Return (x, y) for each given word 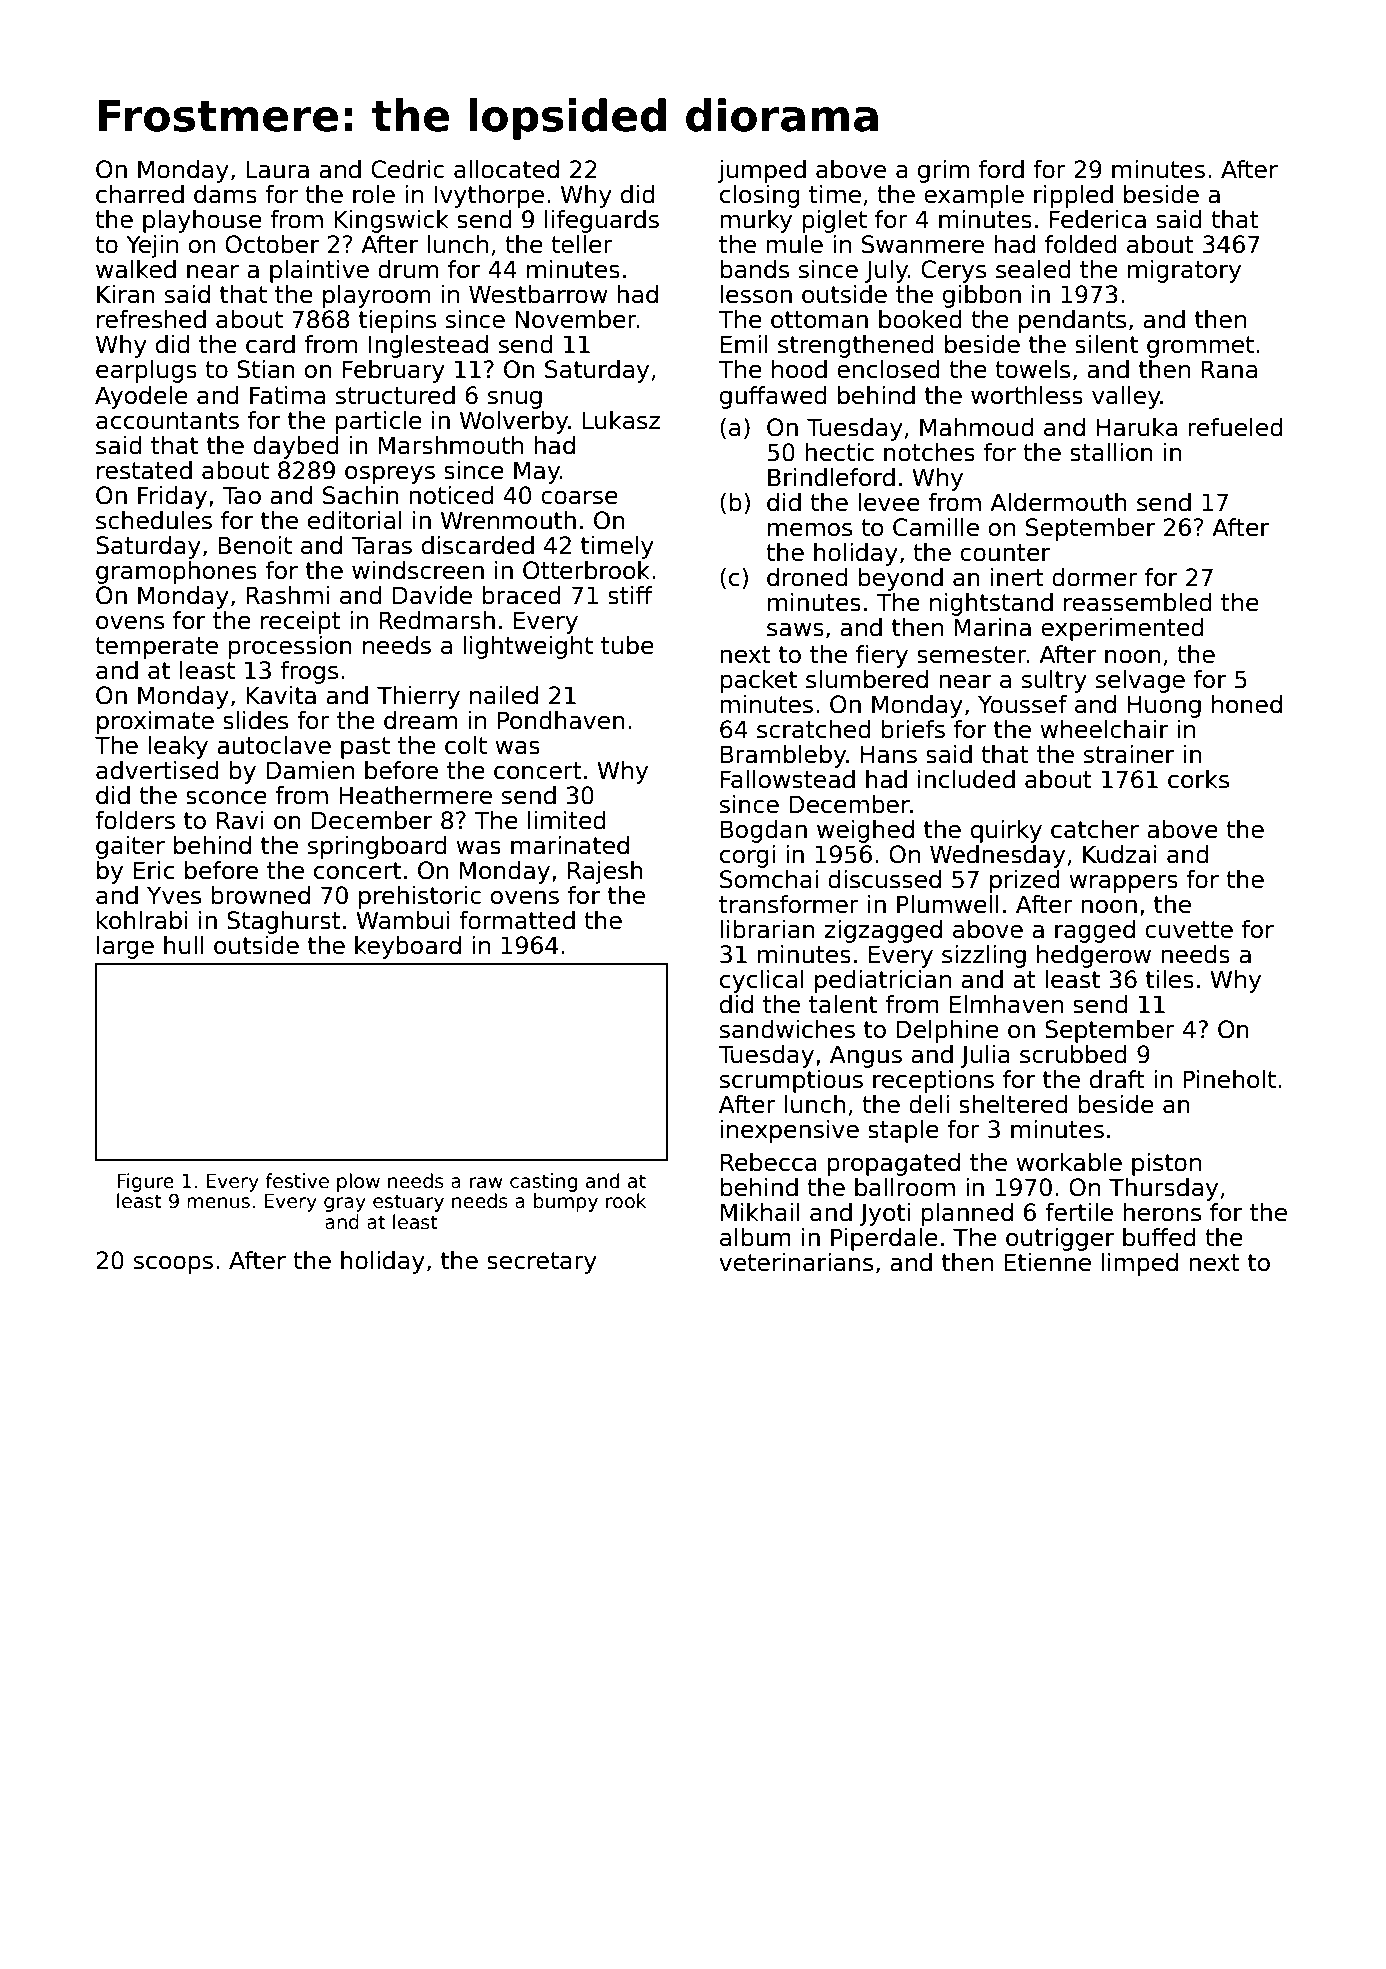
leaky (178, 747)
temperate (156, 648)
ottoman (819, 320)
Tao (241, 495)
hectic (839, 452)
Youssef (1022, 704)
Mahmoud (977, 427)
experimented (1122, 629)
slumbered (867, 679)
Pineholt (1229, 1079)
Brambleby (783, 756)
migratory (1184, 271)
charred (140, 194)
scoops (173, 1264)
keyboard (408, 947)
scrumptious (791, 1081)
